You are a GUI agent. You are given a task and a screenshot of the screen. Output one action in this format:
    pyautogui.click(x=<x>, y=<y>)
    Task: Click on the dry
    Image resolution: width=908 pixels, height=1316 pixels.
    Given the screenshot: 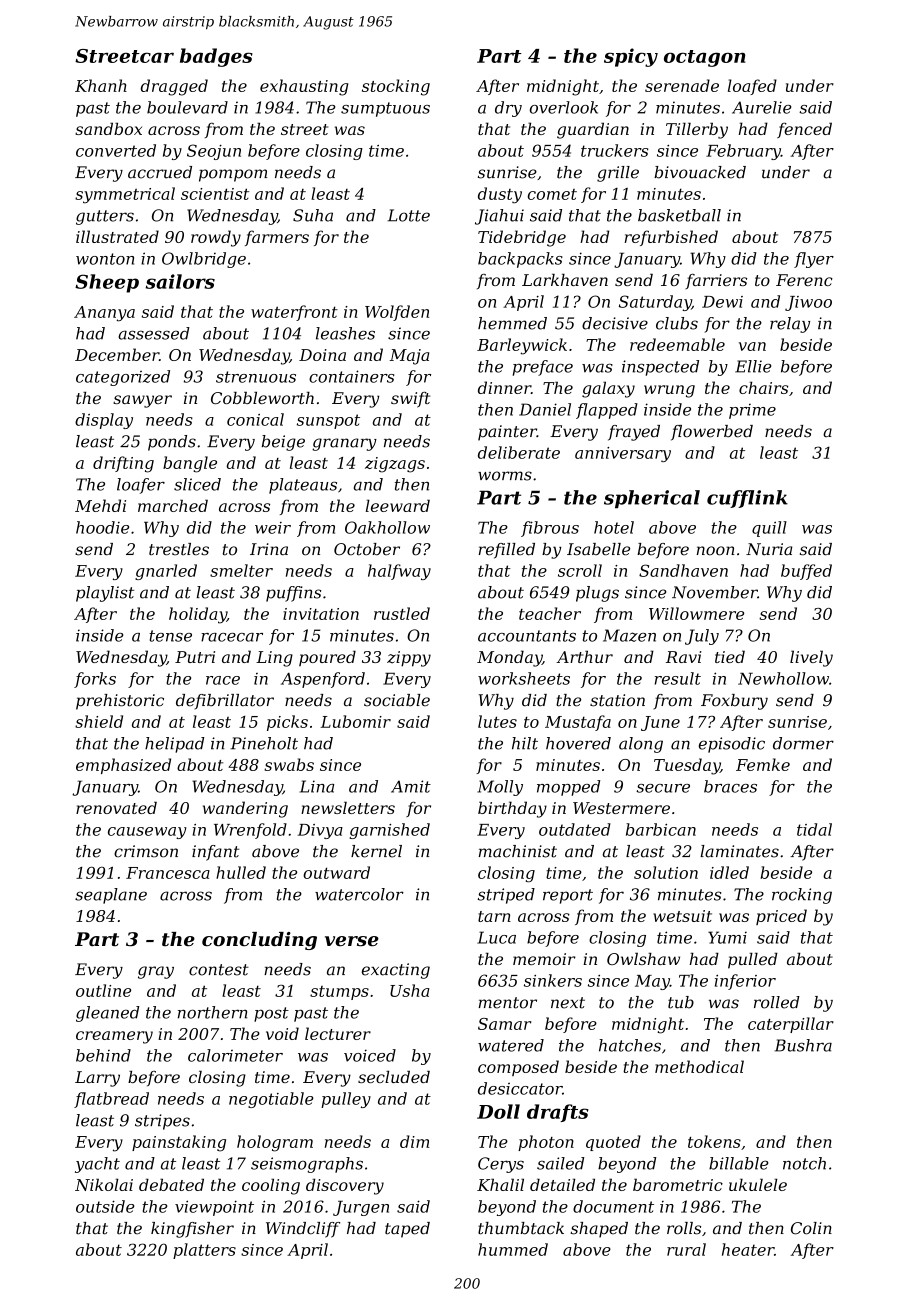 What is the action you would take?
    pyautogui.click(x=508, y=109)
